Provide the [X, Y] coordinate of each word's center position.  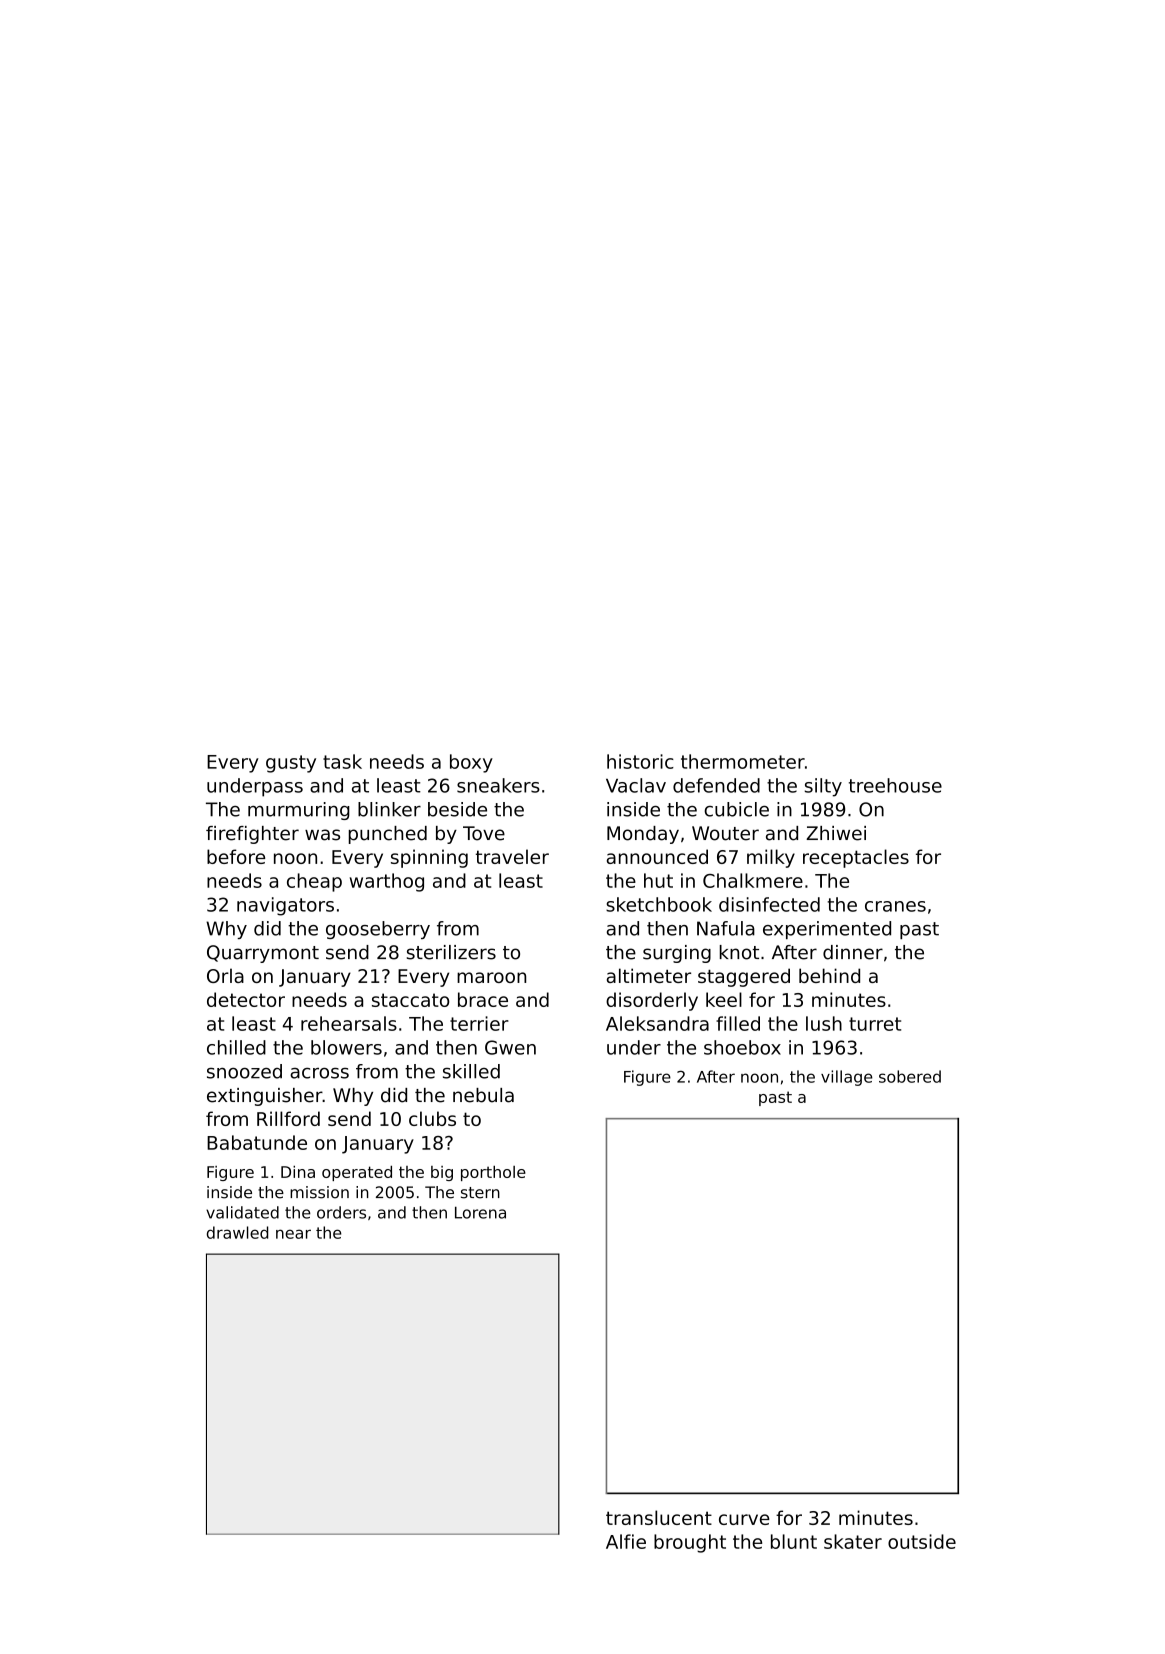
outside [922, 1541]
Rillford [288, 1118]
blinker [389, 809]
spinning [429, 858]
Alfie [626, 1541]
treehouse [895, 785]
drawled [237, 1232]
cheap [314, 882]
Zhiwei [836, 833]
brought [690, 1543]
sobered [910, 1076]
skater [853, 1541]
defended [716, 785]
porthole [493, 1173]
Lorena [480, 1212]
